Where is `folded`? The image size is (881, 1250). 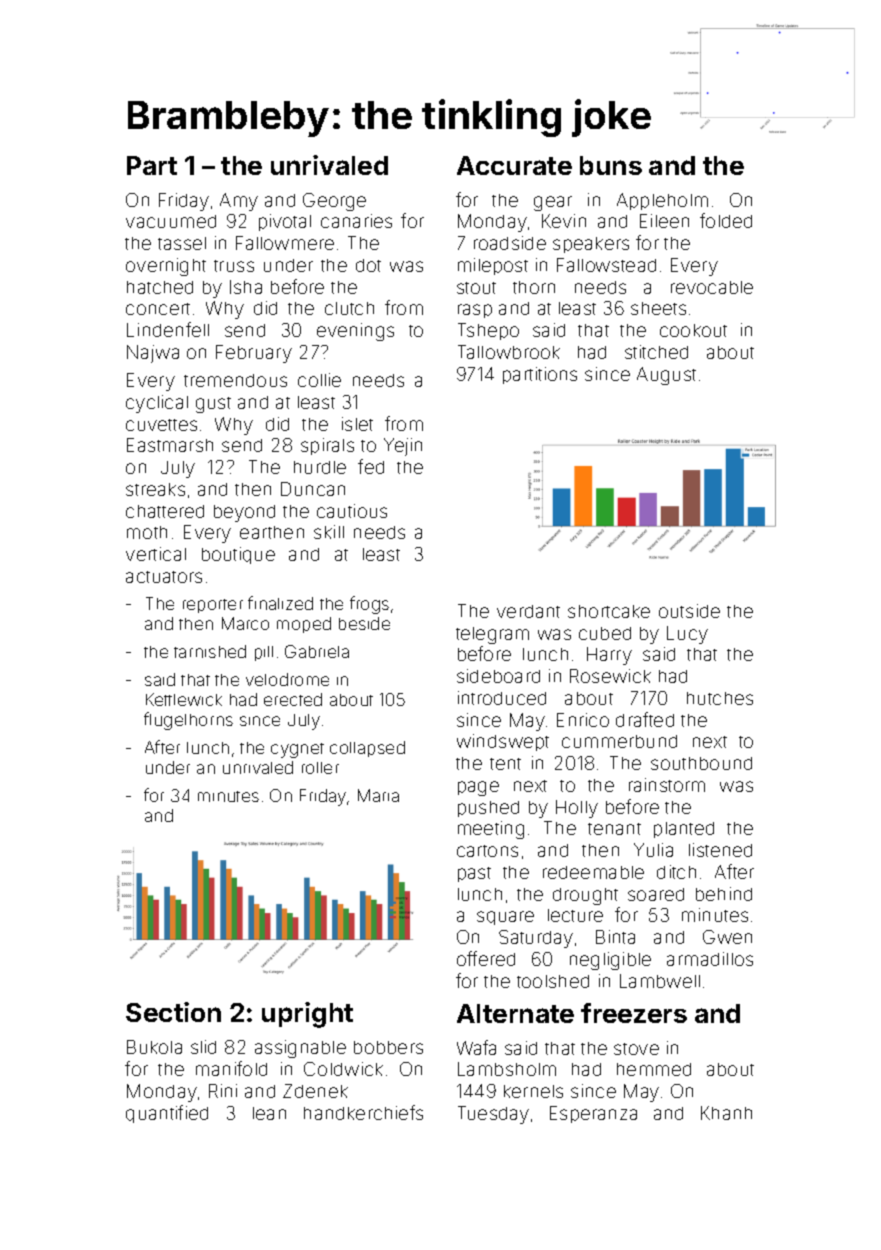 folded is located at coordinates (726, 220).
